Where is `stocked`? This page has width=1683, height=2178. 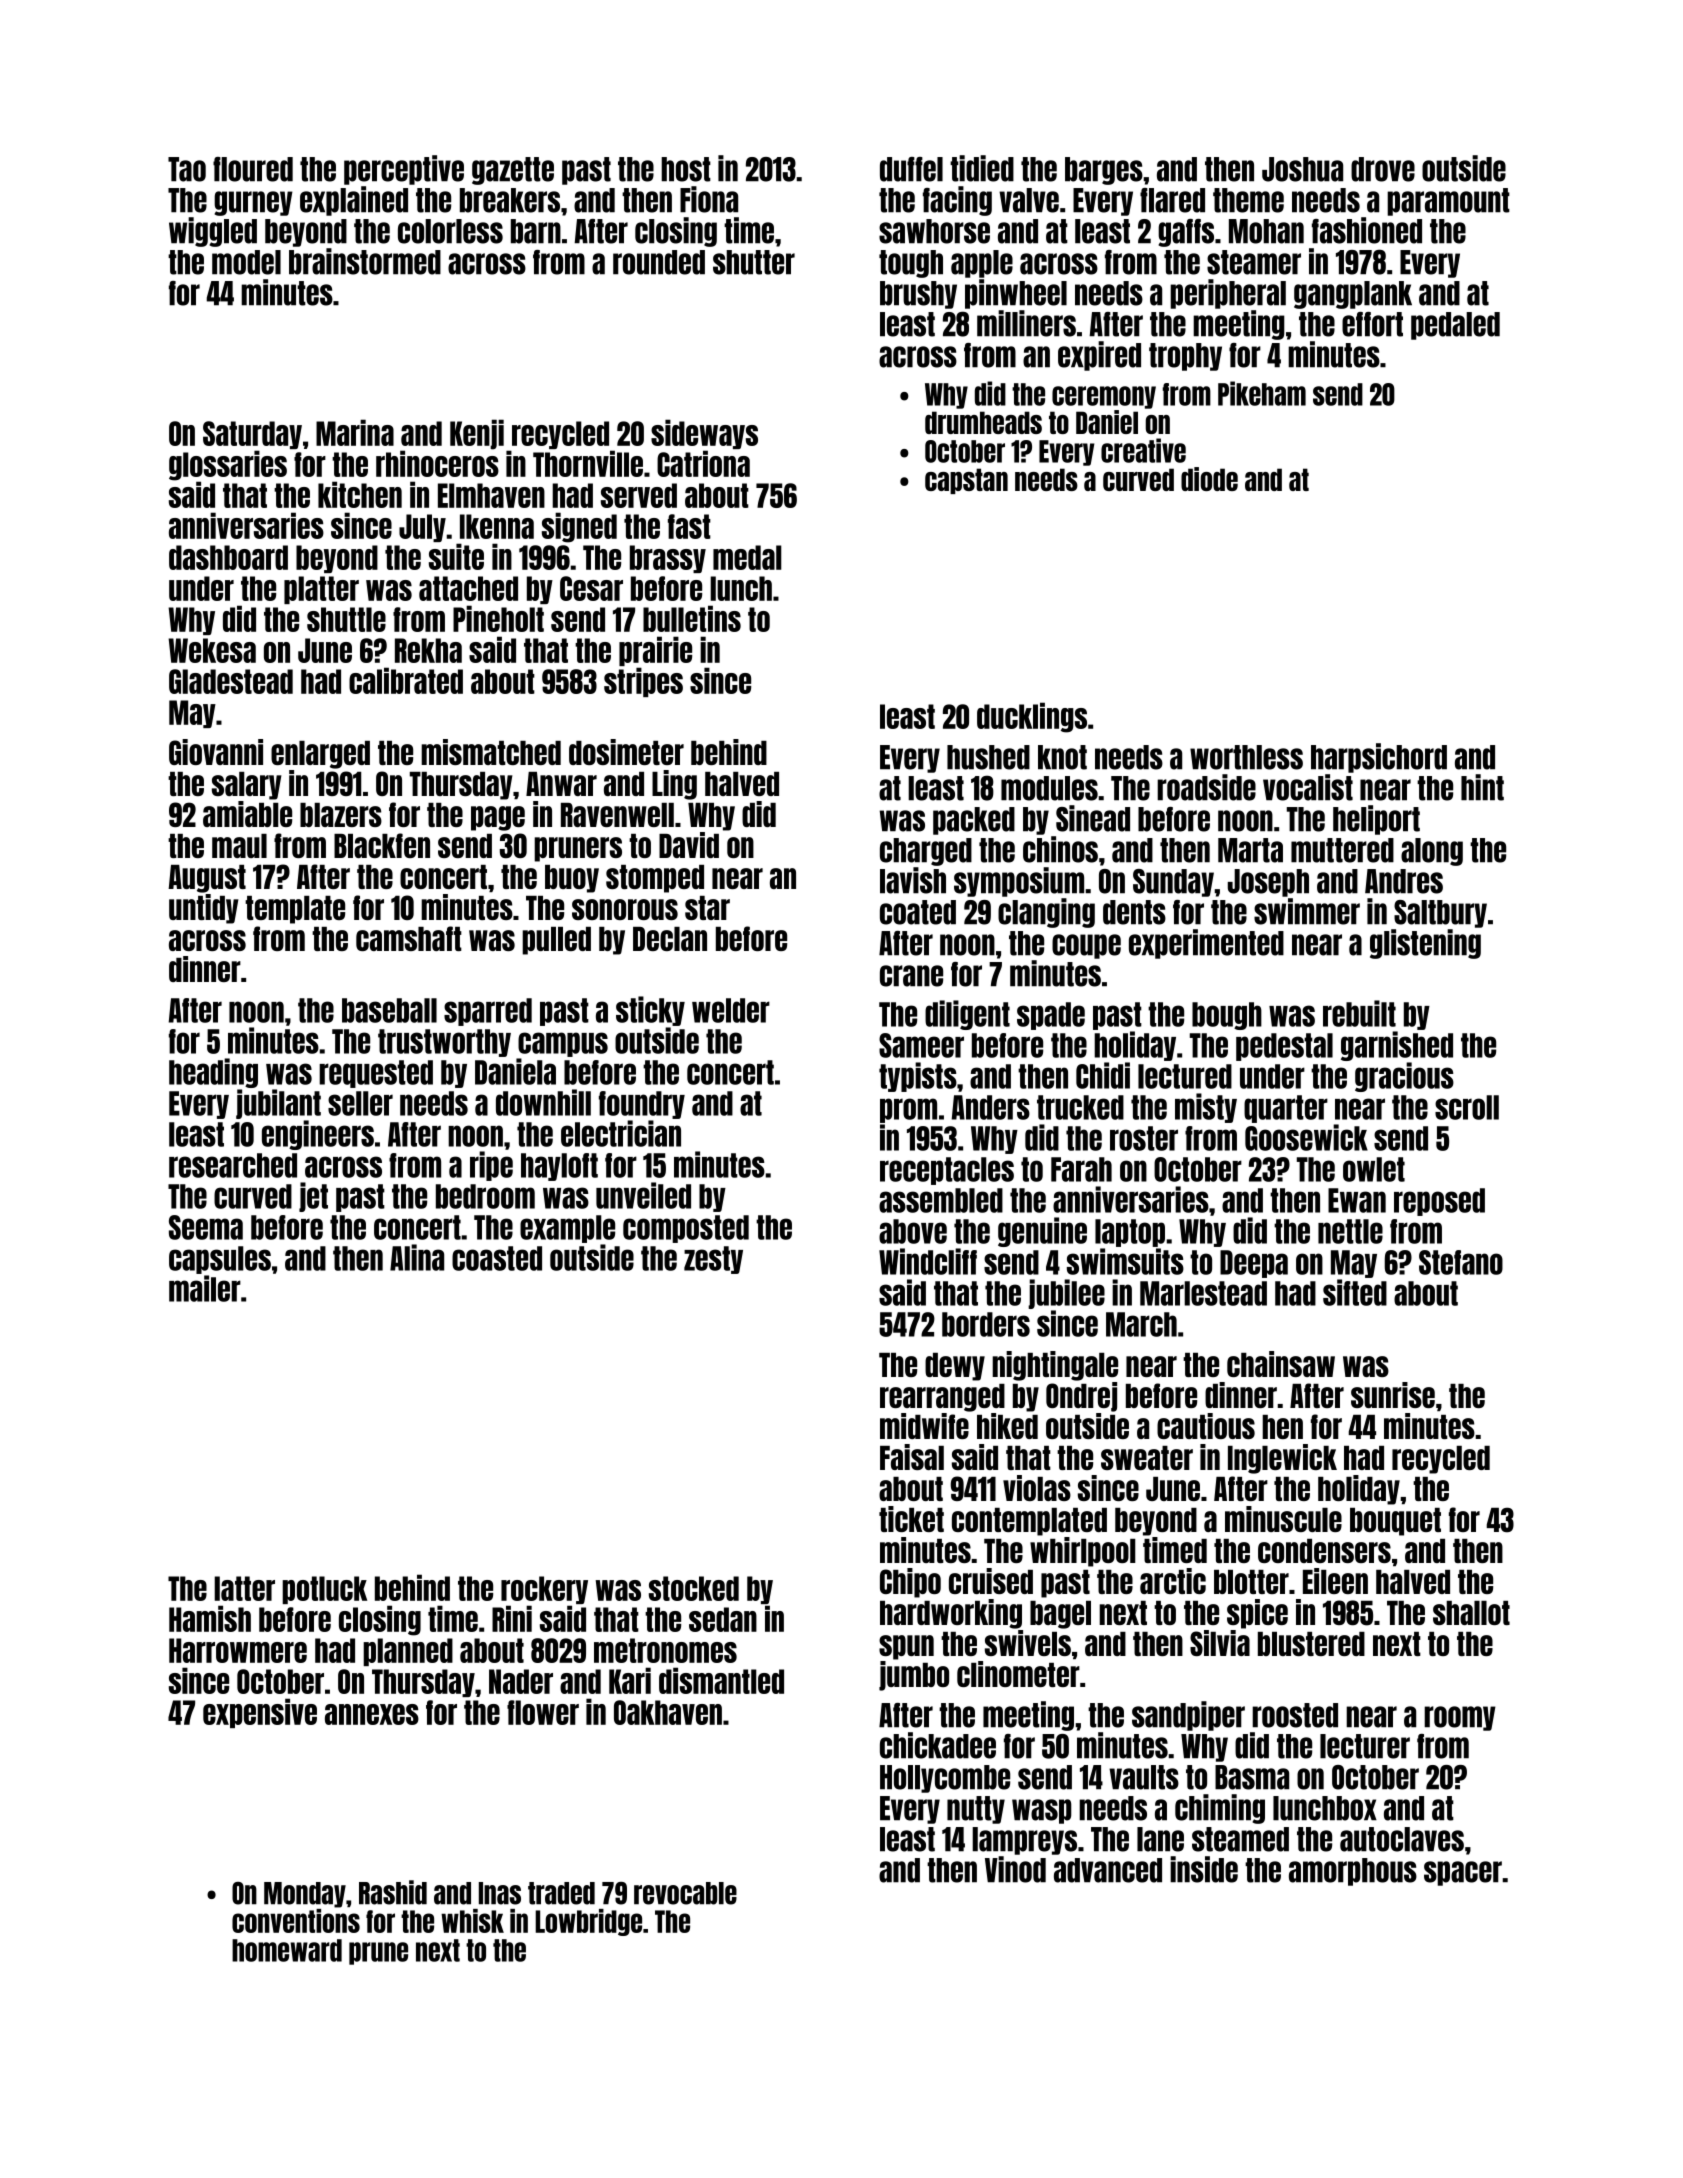 stocked is located at coordinates (694, 1588).
